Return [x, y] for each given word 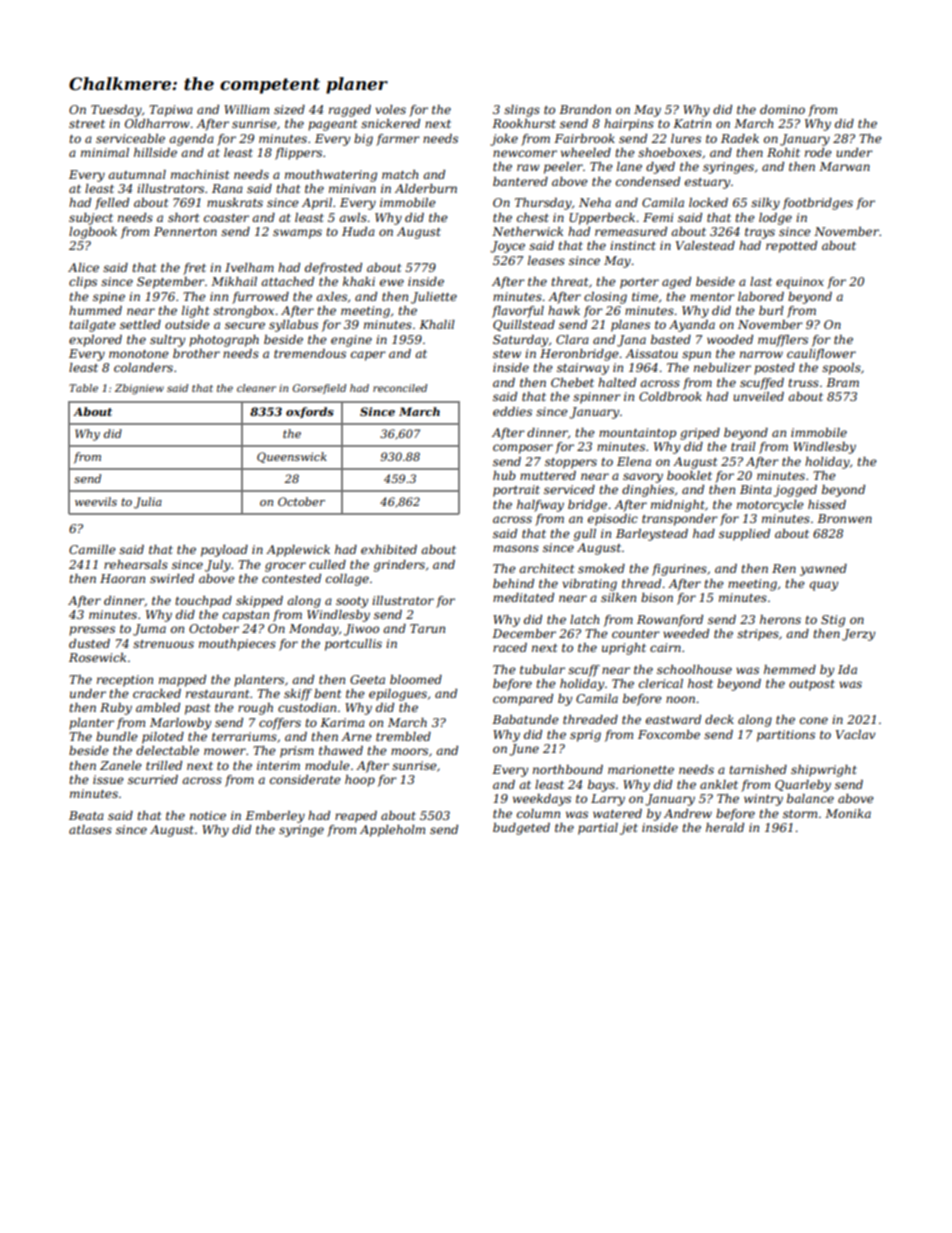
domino [782, 109]
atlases [90, 829]
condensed [648, 181]
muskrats [235, 202]
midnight [678, 506]
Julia [148, 503]
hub [504, 475]
